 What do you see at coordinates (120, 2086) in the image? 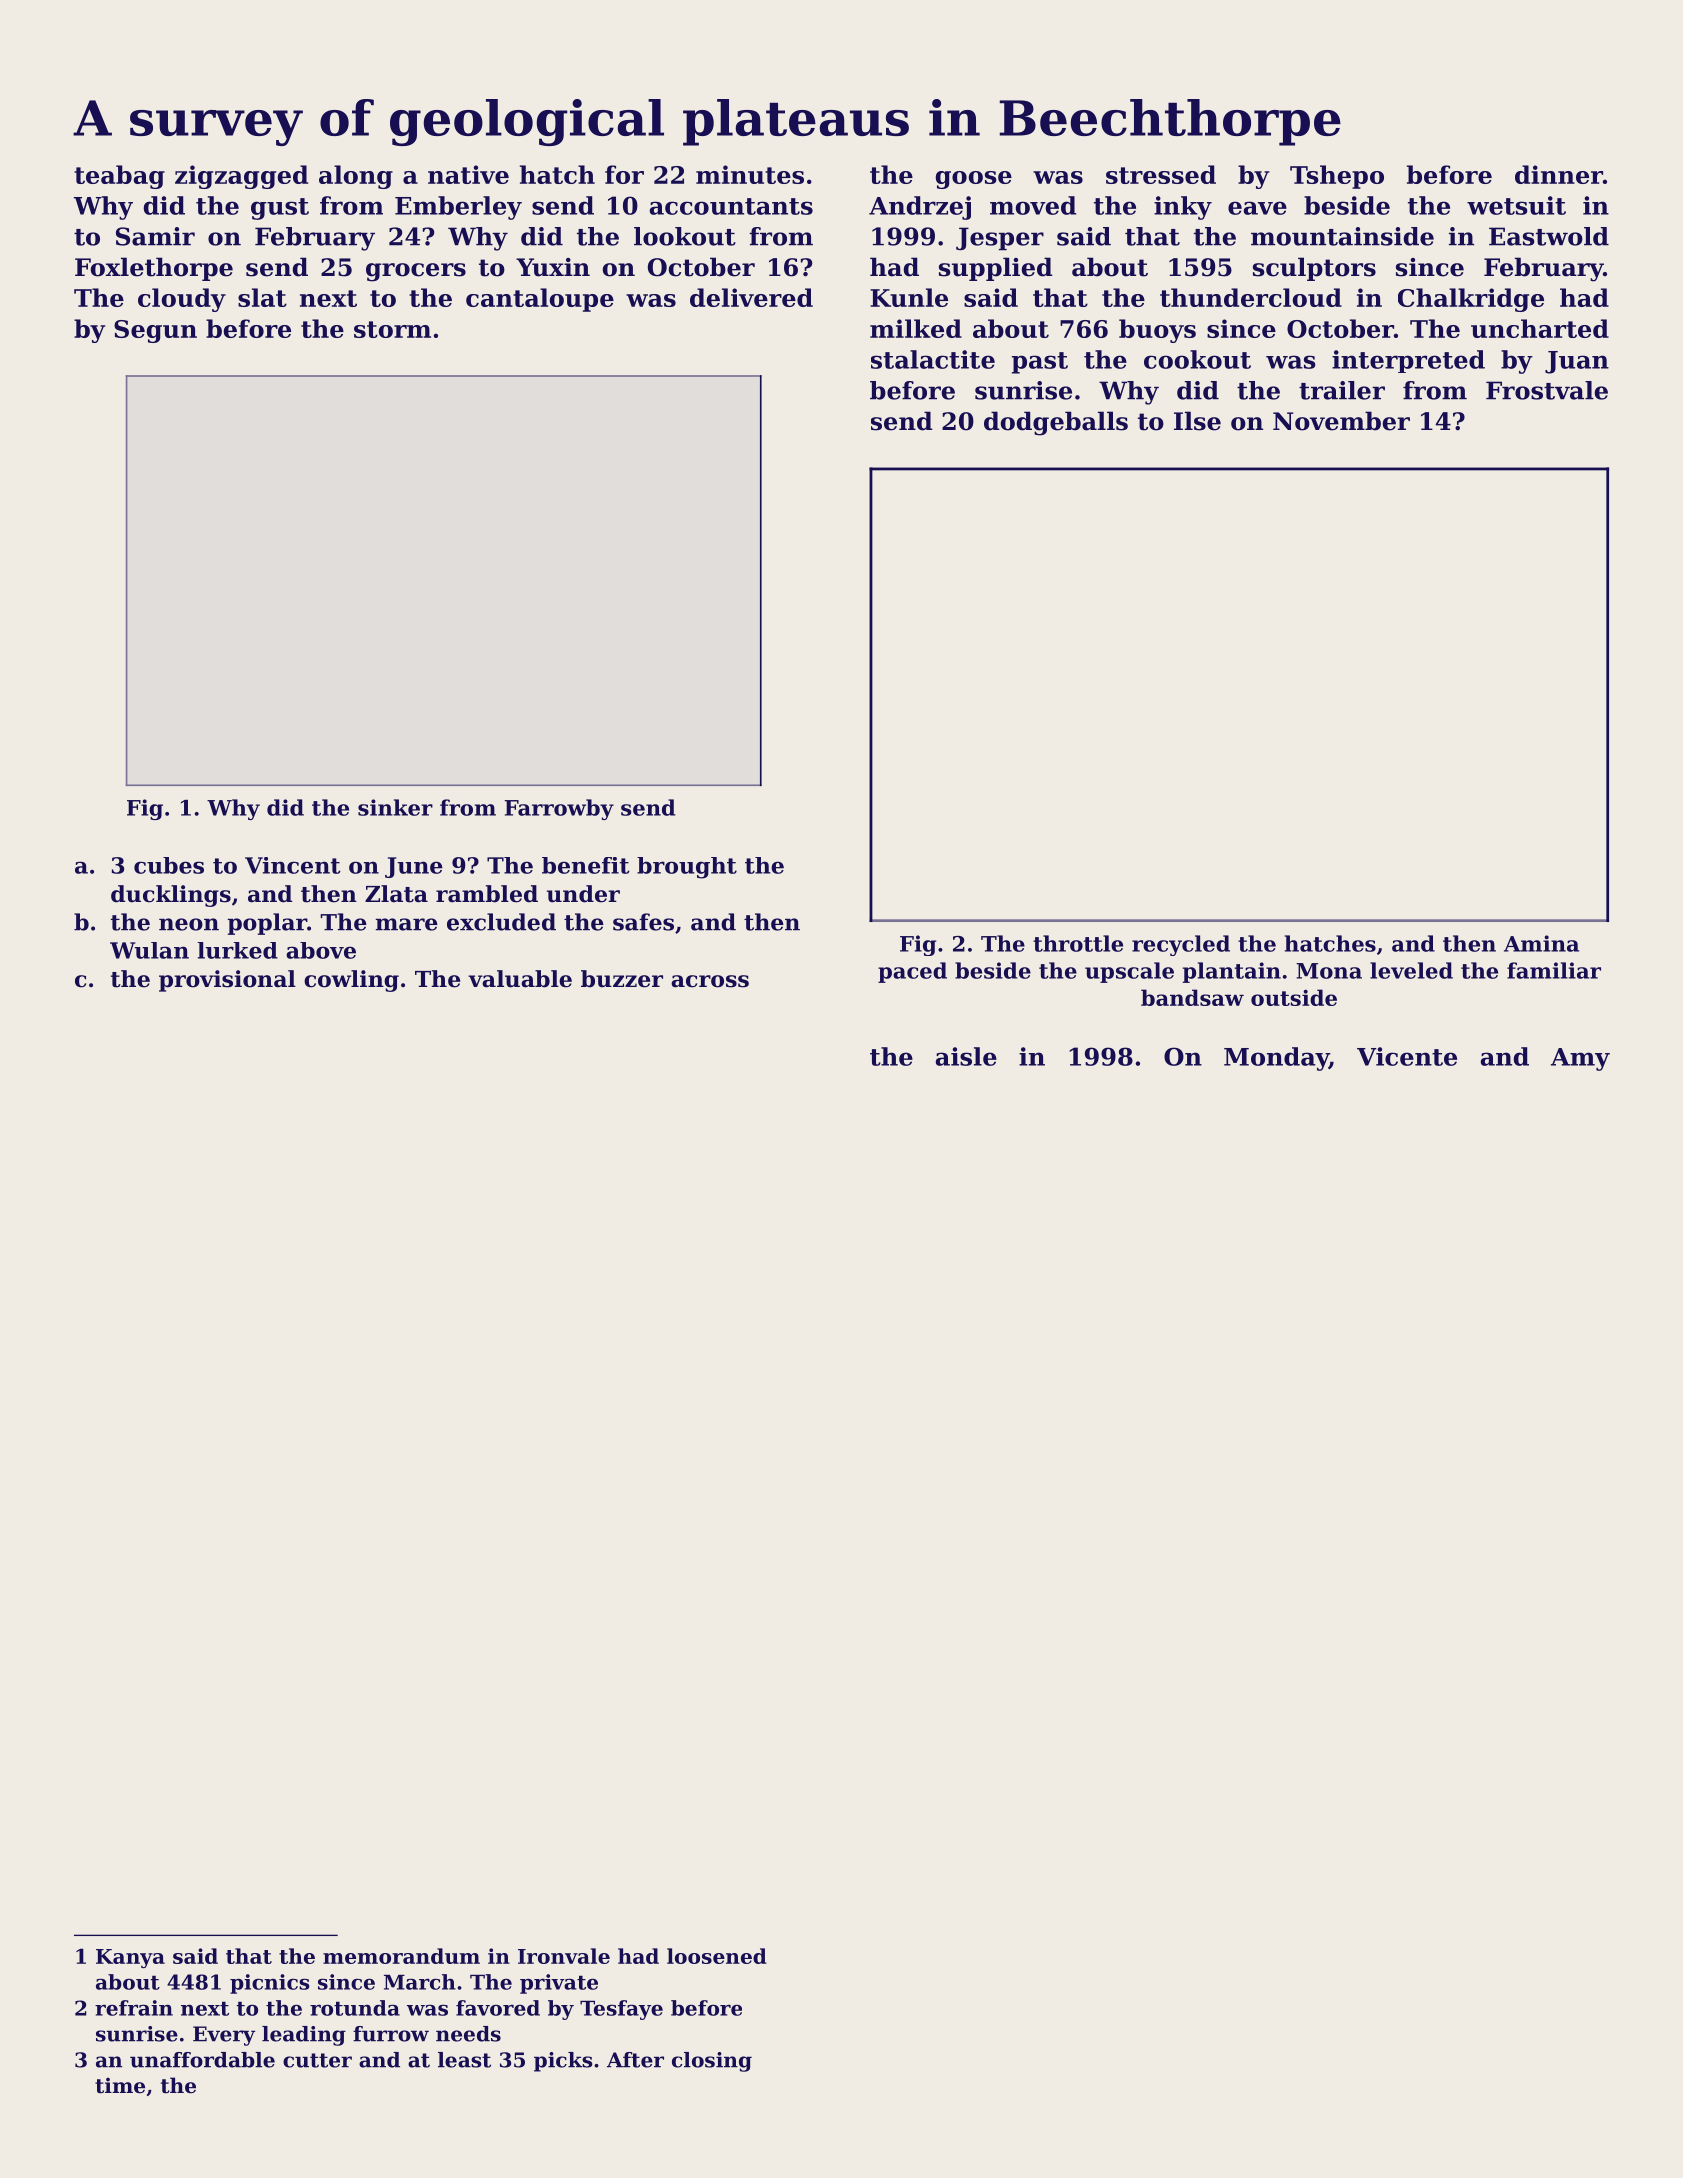
I see `time` at bounding box center [120, 2086].
